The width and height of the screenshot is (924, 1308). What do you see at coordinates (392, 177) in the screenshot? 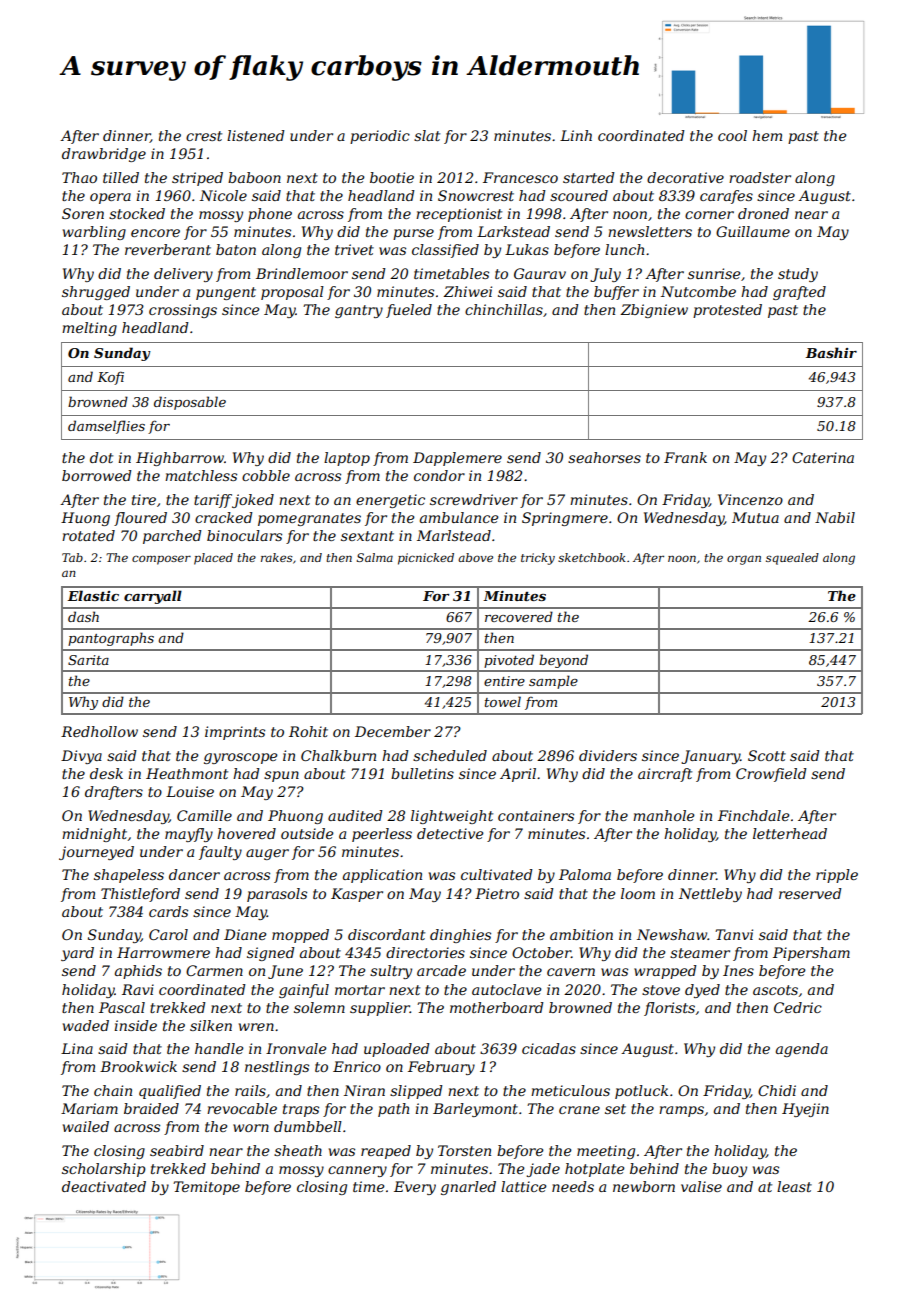
I see `bootie` at bounding box center [392, 177].
